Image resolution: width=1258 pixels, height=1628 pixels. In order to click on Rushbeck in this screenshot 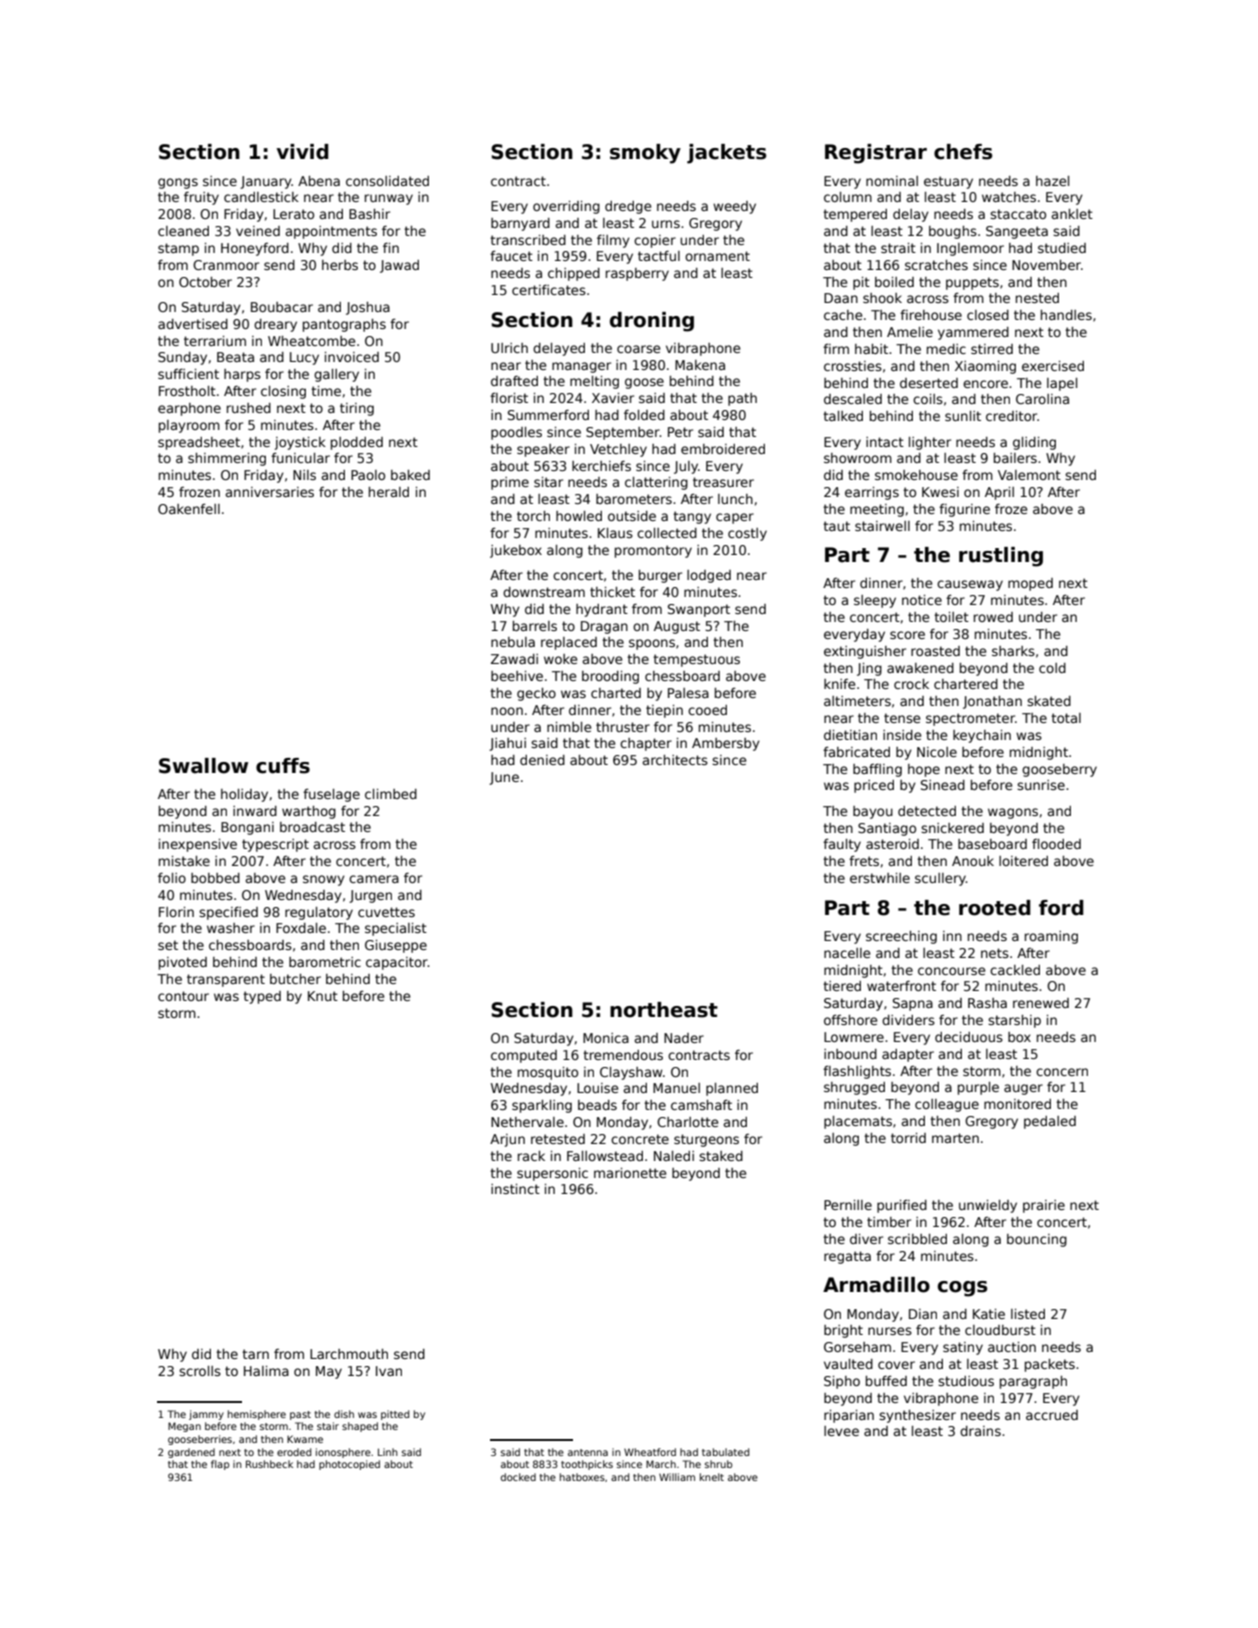, I will do `click(269, 1464)`.
